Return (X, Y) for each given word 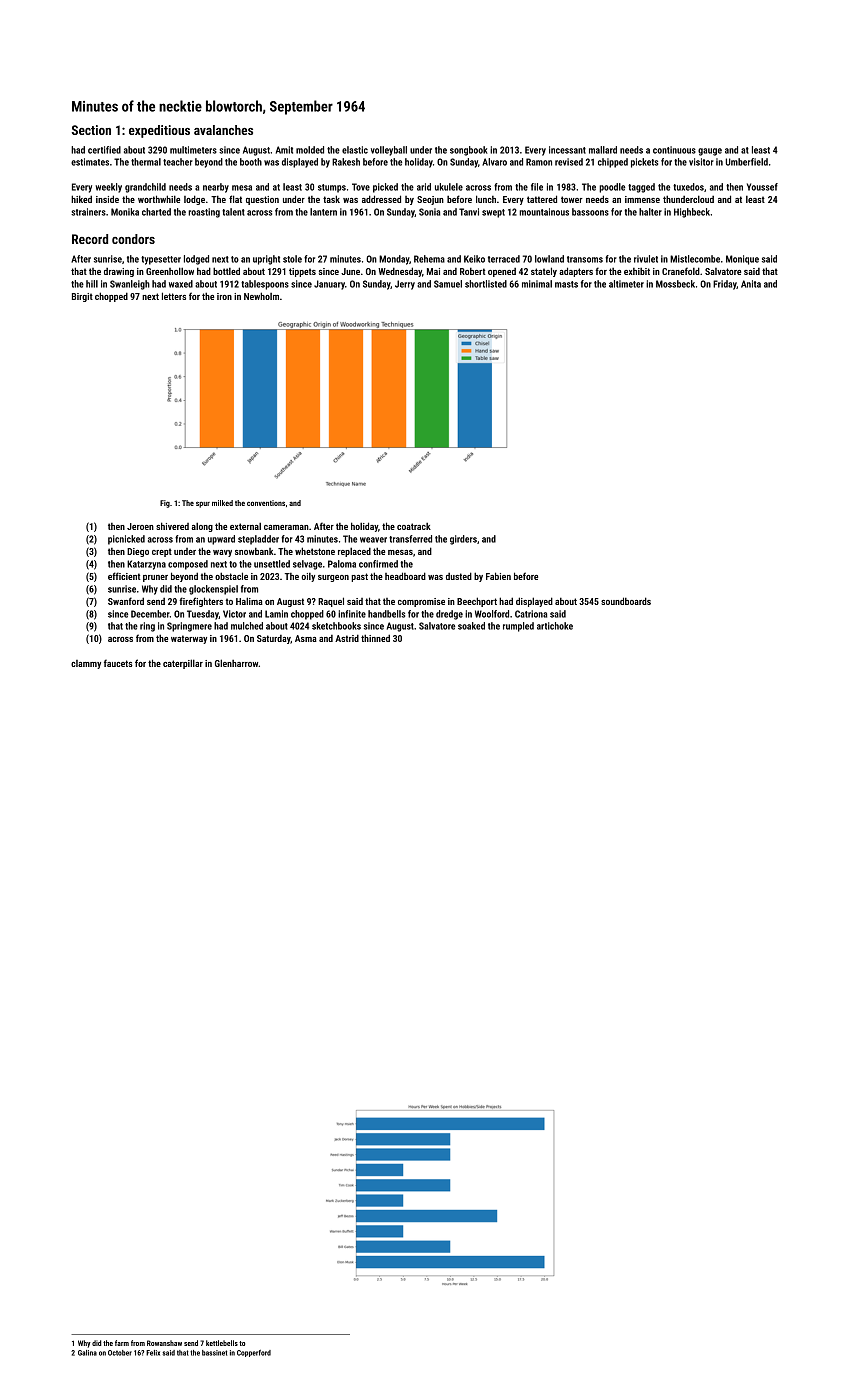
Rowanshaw (164, 1343)
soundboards (626, 601)
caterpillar (183, 664)
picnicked (126, 540)
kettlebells (222, 1343)
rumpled (518, 627)
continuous (674, 150)
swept (493, 213)
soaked (471, 626)
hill (92, 284)
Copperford (254, 1353)
